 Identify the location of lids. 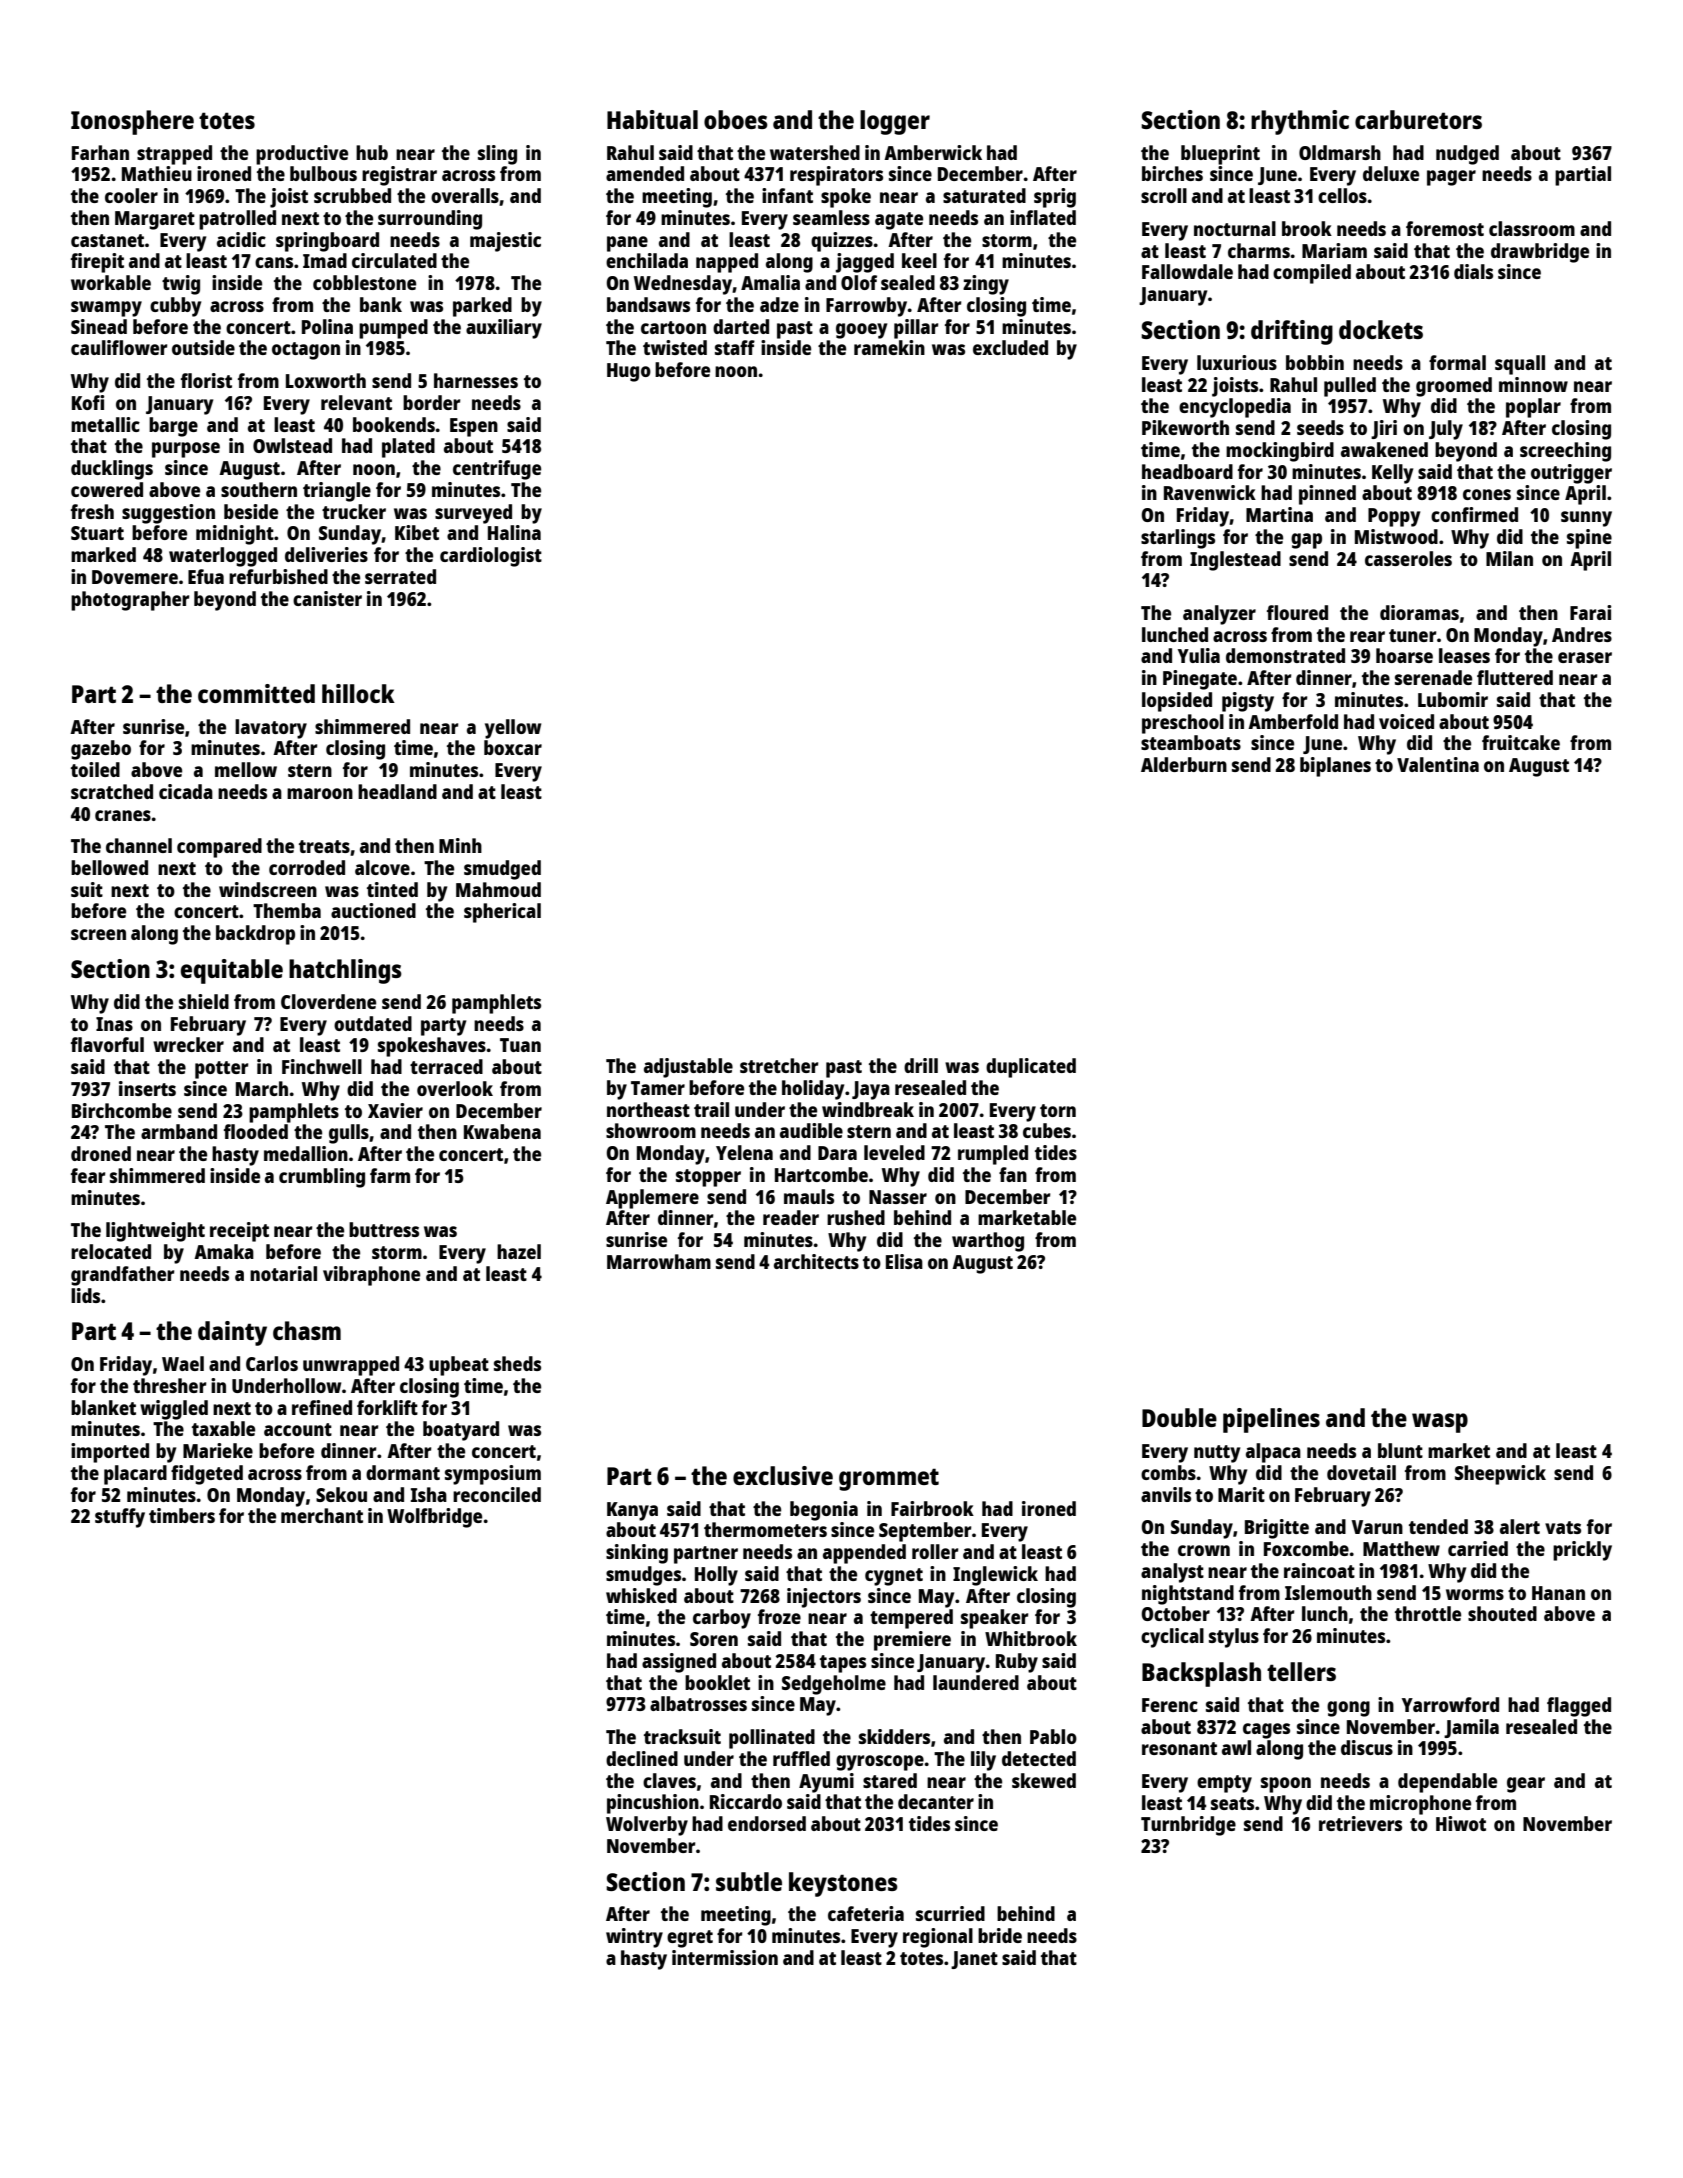
(85, 1295).
